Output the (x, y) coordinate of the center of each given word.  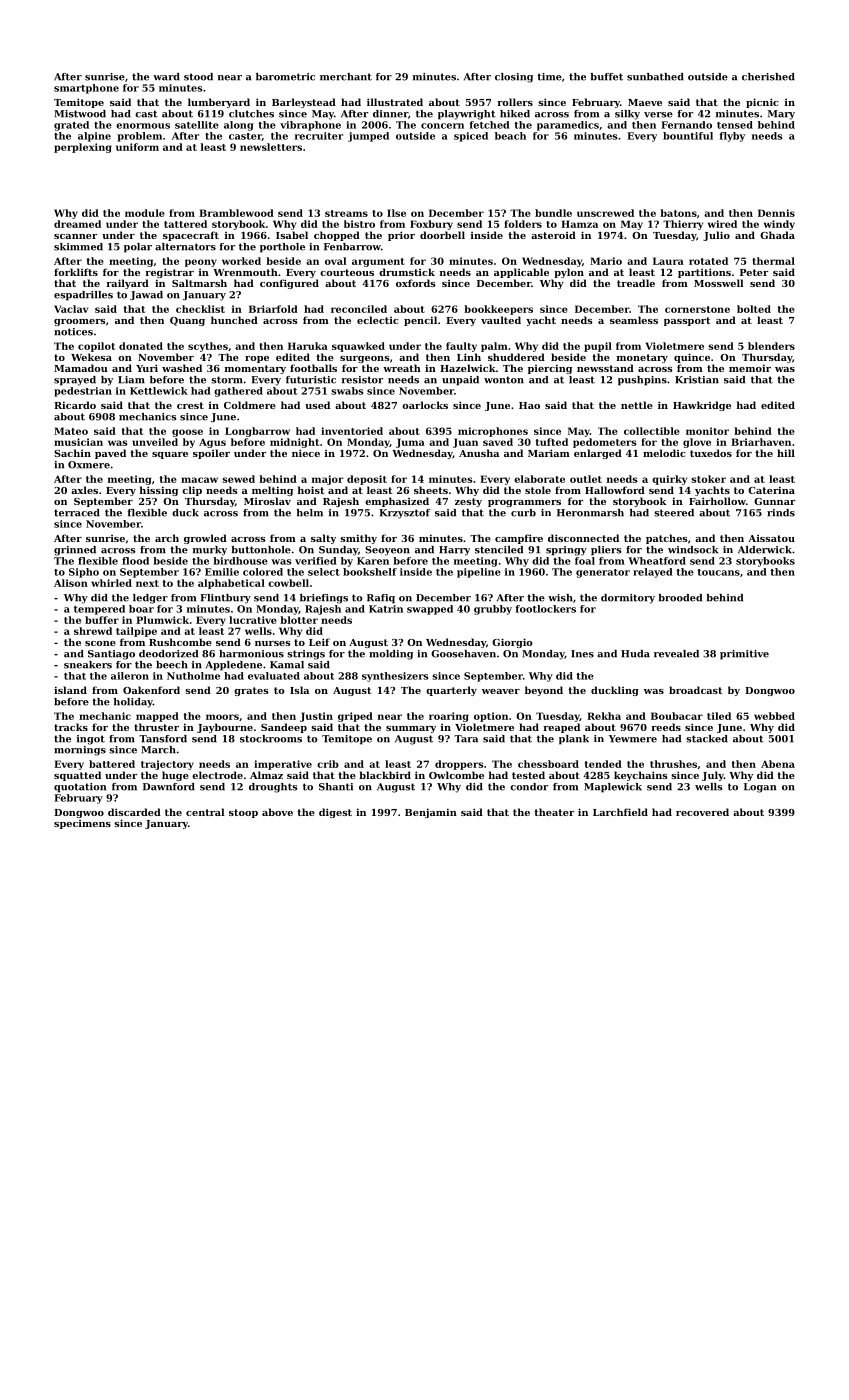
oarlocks (425, 405)
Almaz (266, 775)
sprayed (75, 381)
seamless (634, 320)
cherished (768, 77)
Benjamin (431, 813)
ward (166, 77)
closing (514, 78)
